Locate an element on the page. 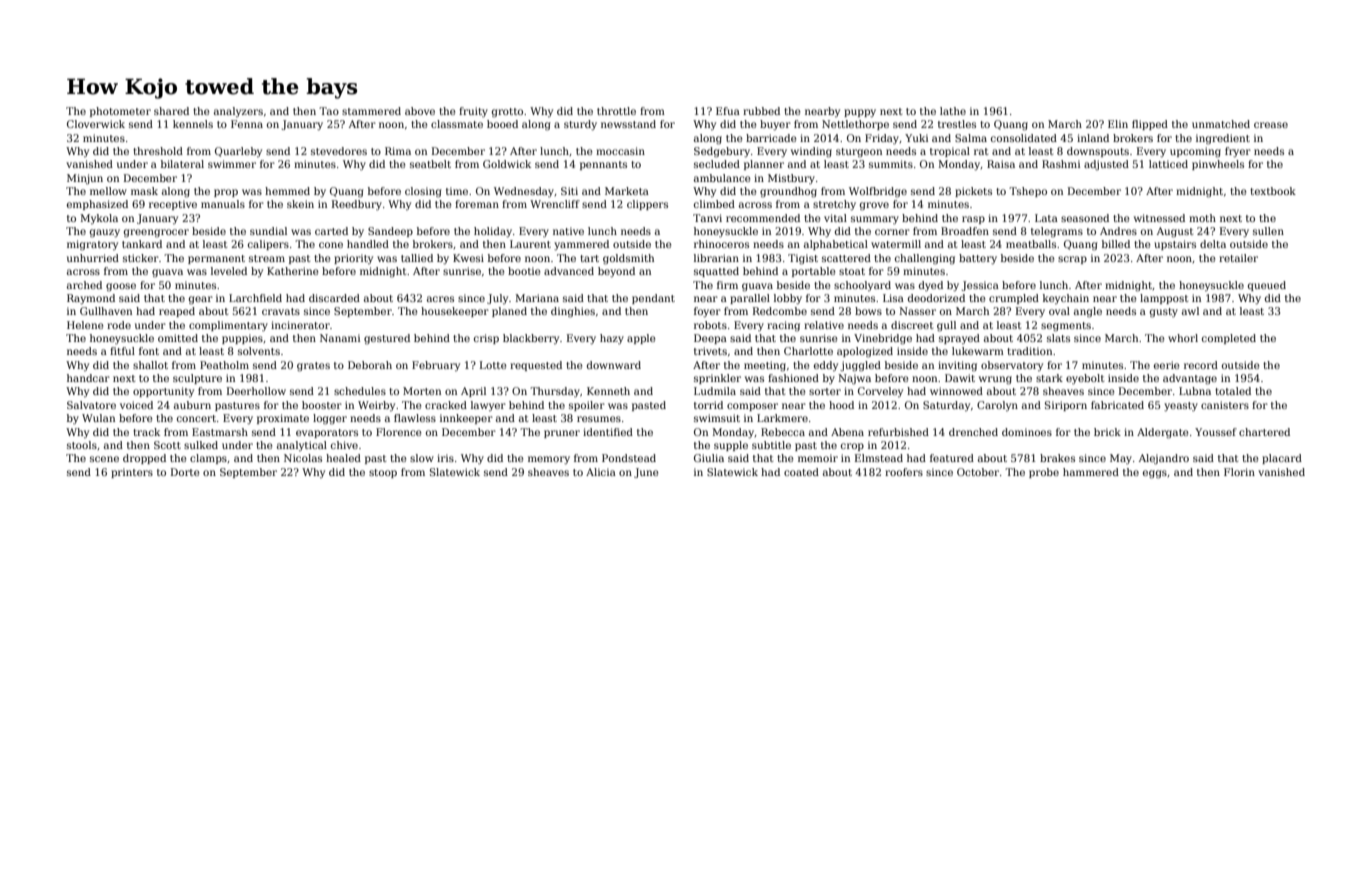 The image size is (1372, 887). Alejandro is located at coordinates (1164, 459).
